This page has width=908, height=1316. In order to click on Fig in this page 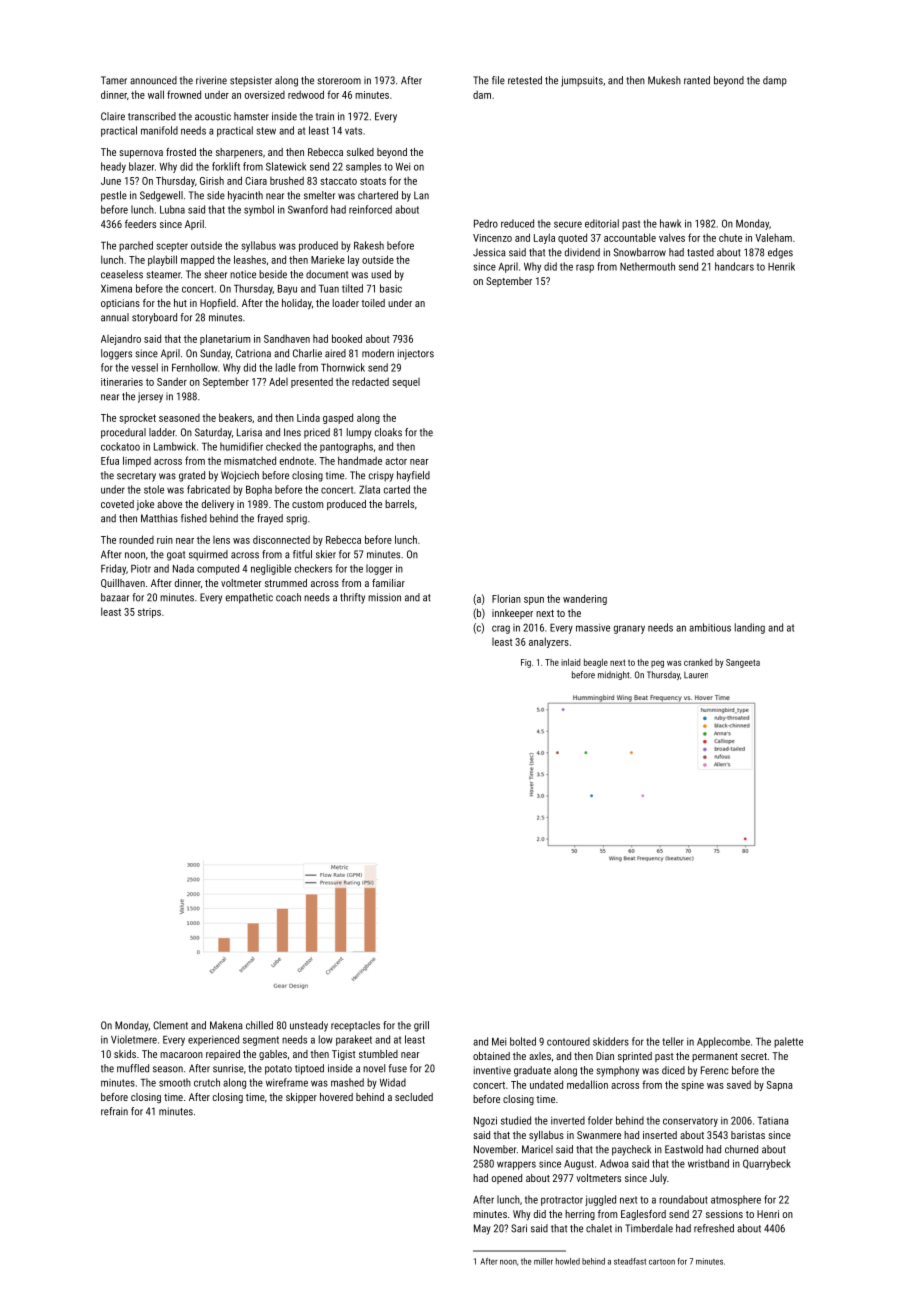, I will do `click(526, 663)`.
